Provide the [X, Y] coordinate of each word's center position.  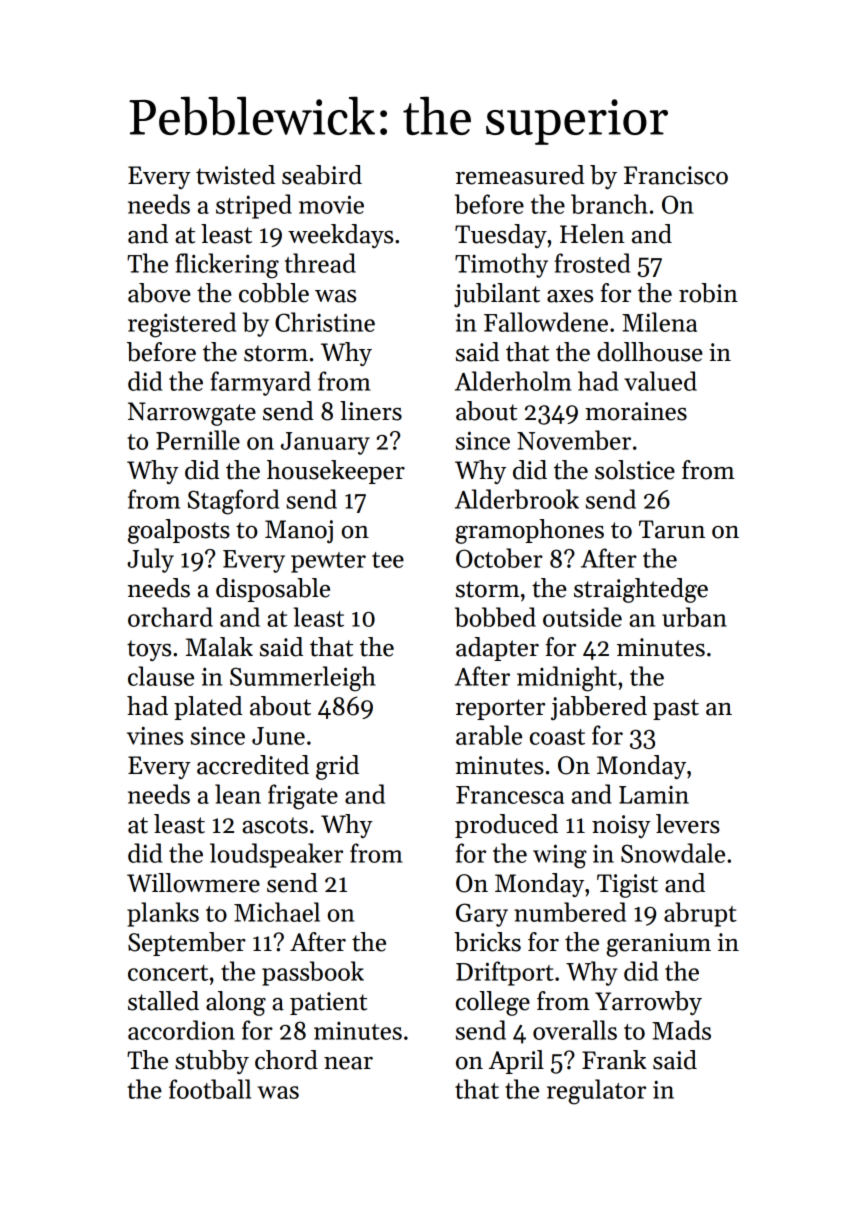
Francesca [510, 795]
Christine [325, 322]
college [493, 1003]
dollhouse [650, 352]
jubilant [497, 295]
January [325, 443]
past [676, 709]
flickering [227, 266]
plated [208, 708]
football [210, 1089]
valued [660, 381]
